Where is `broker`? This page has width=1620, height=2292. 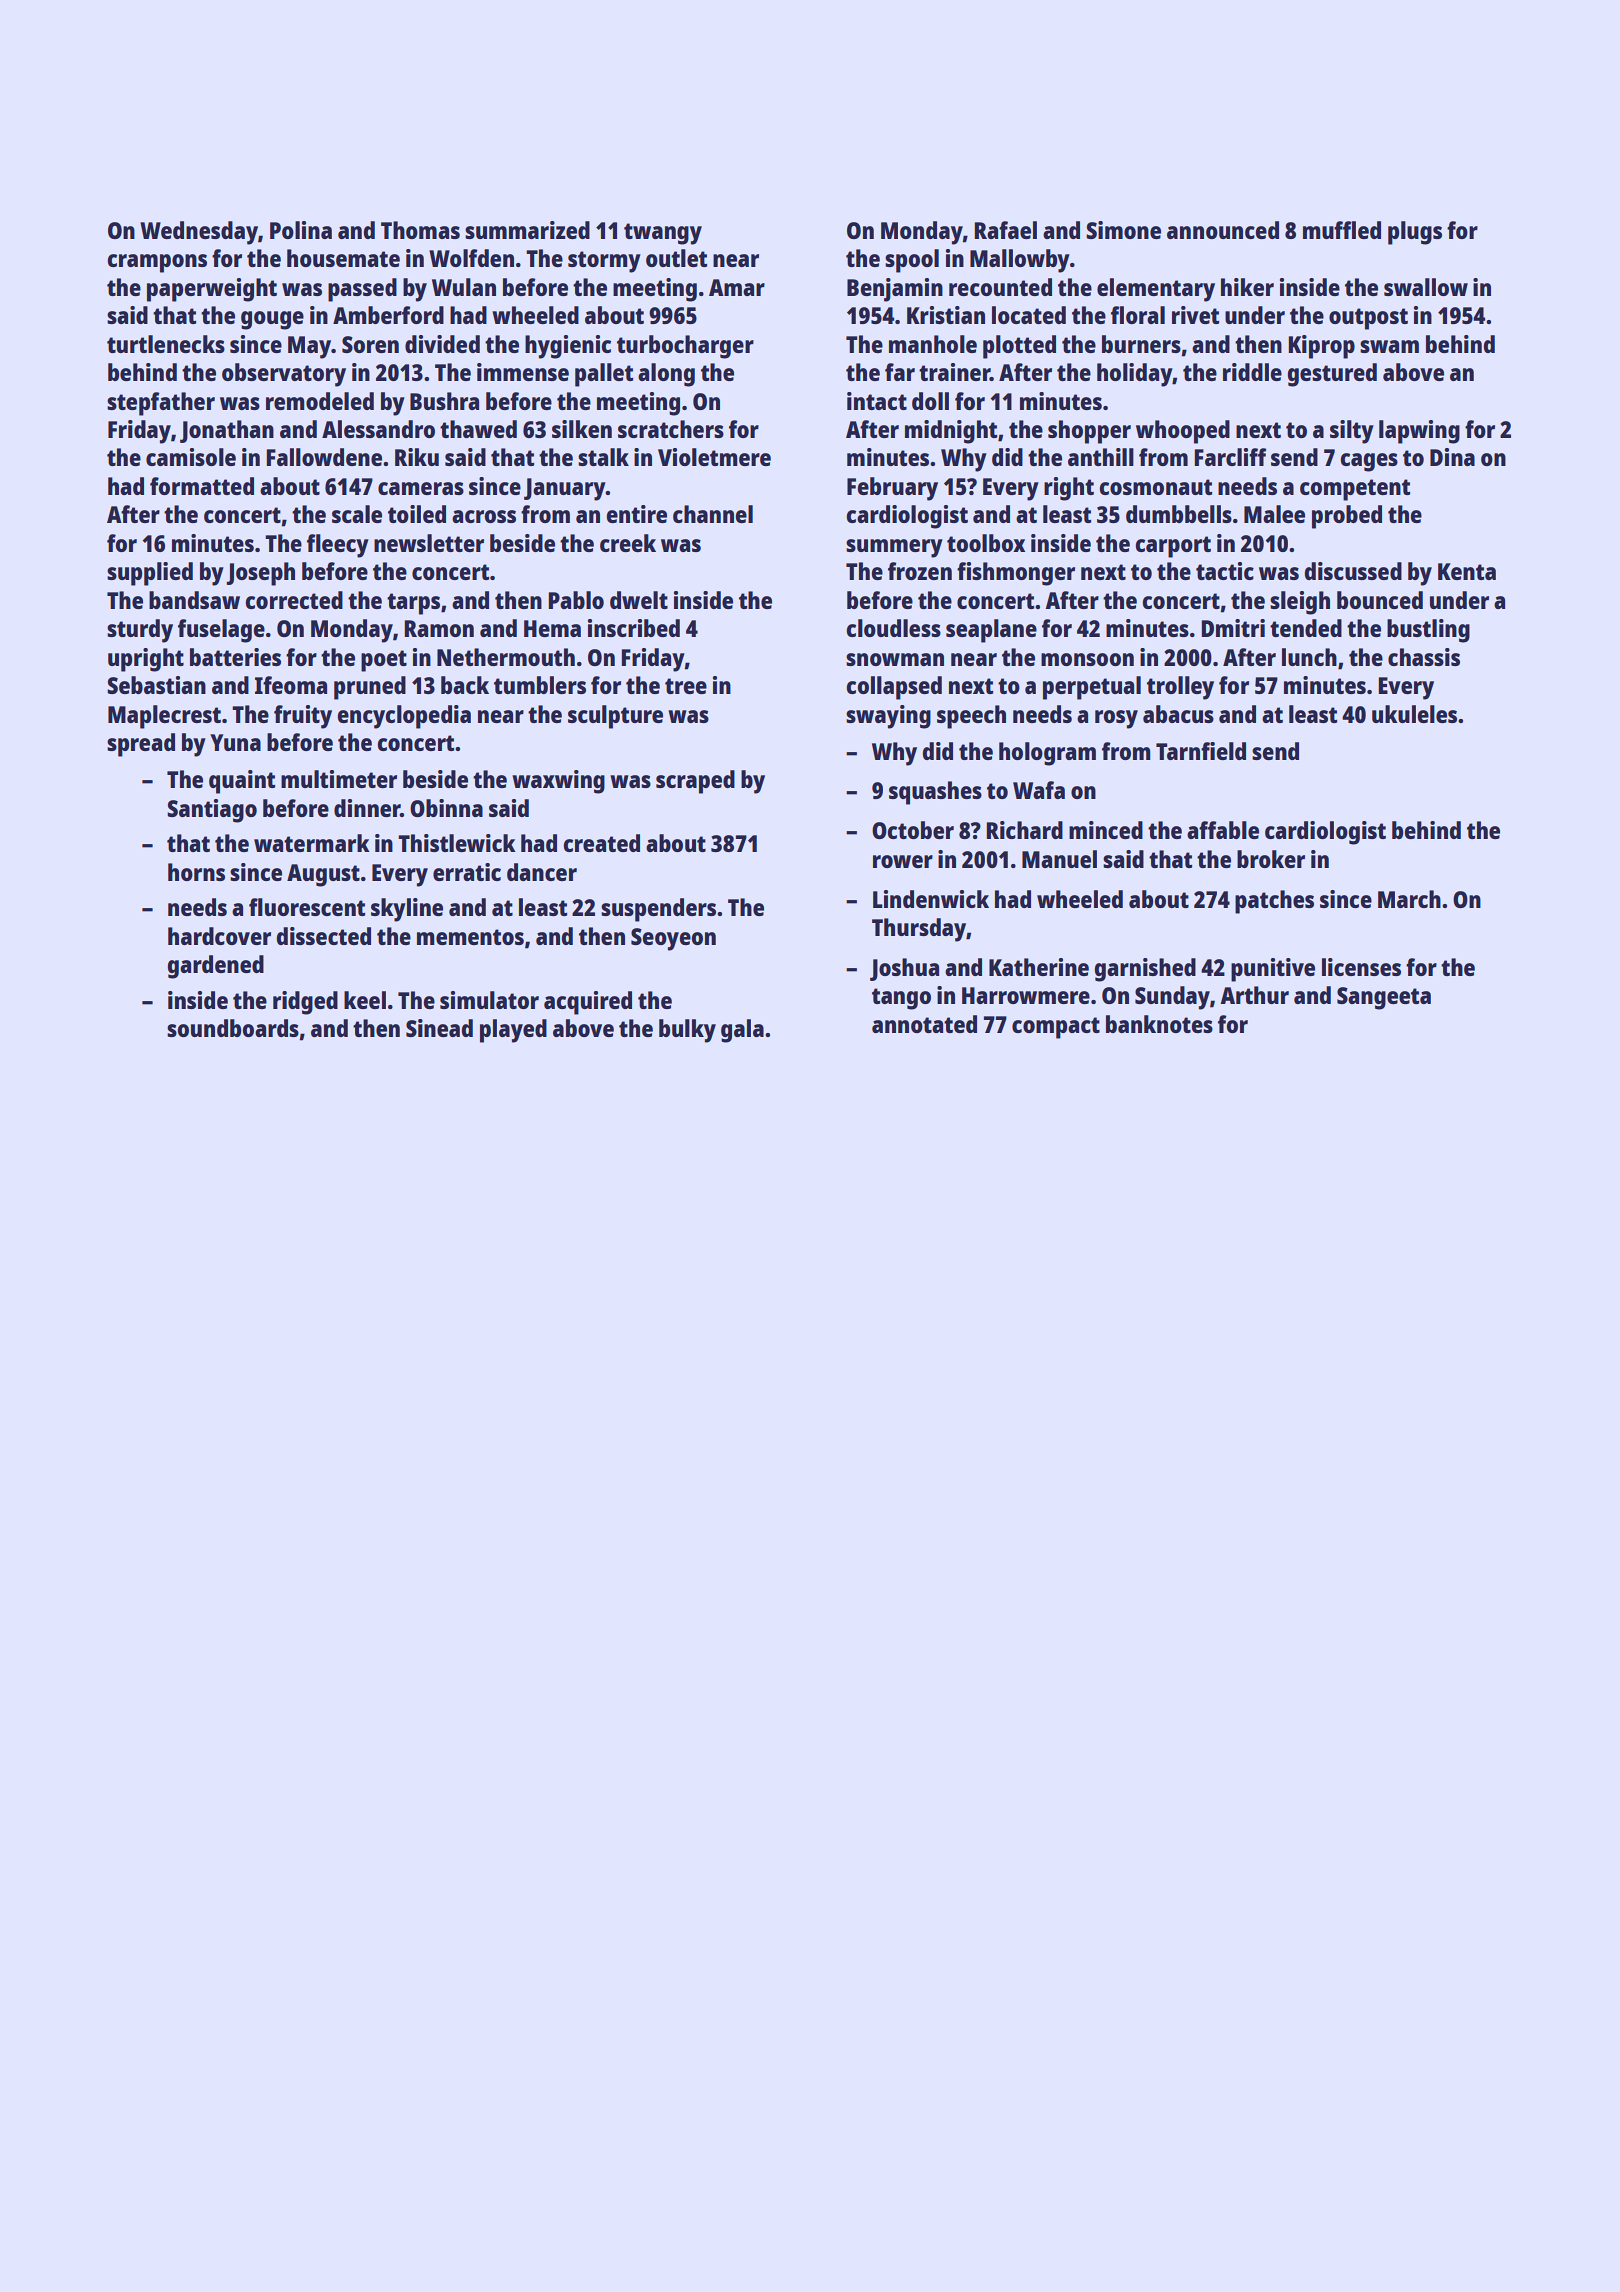 broker is located at coordinates (1271, 859).
